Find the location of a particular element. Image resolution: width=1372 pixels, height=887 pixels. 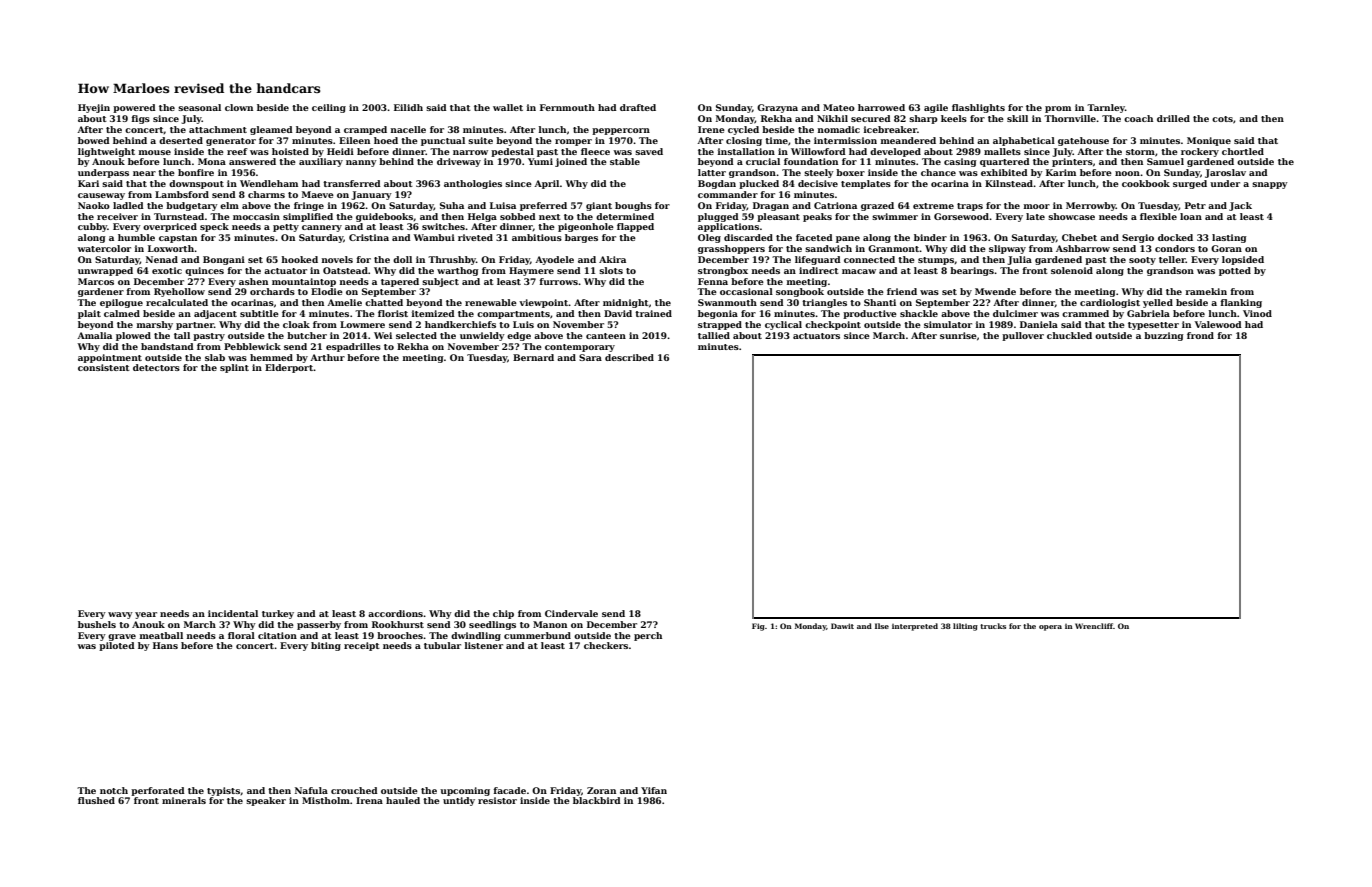

near is located at coordinates (144, 173).
